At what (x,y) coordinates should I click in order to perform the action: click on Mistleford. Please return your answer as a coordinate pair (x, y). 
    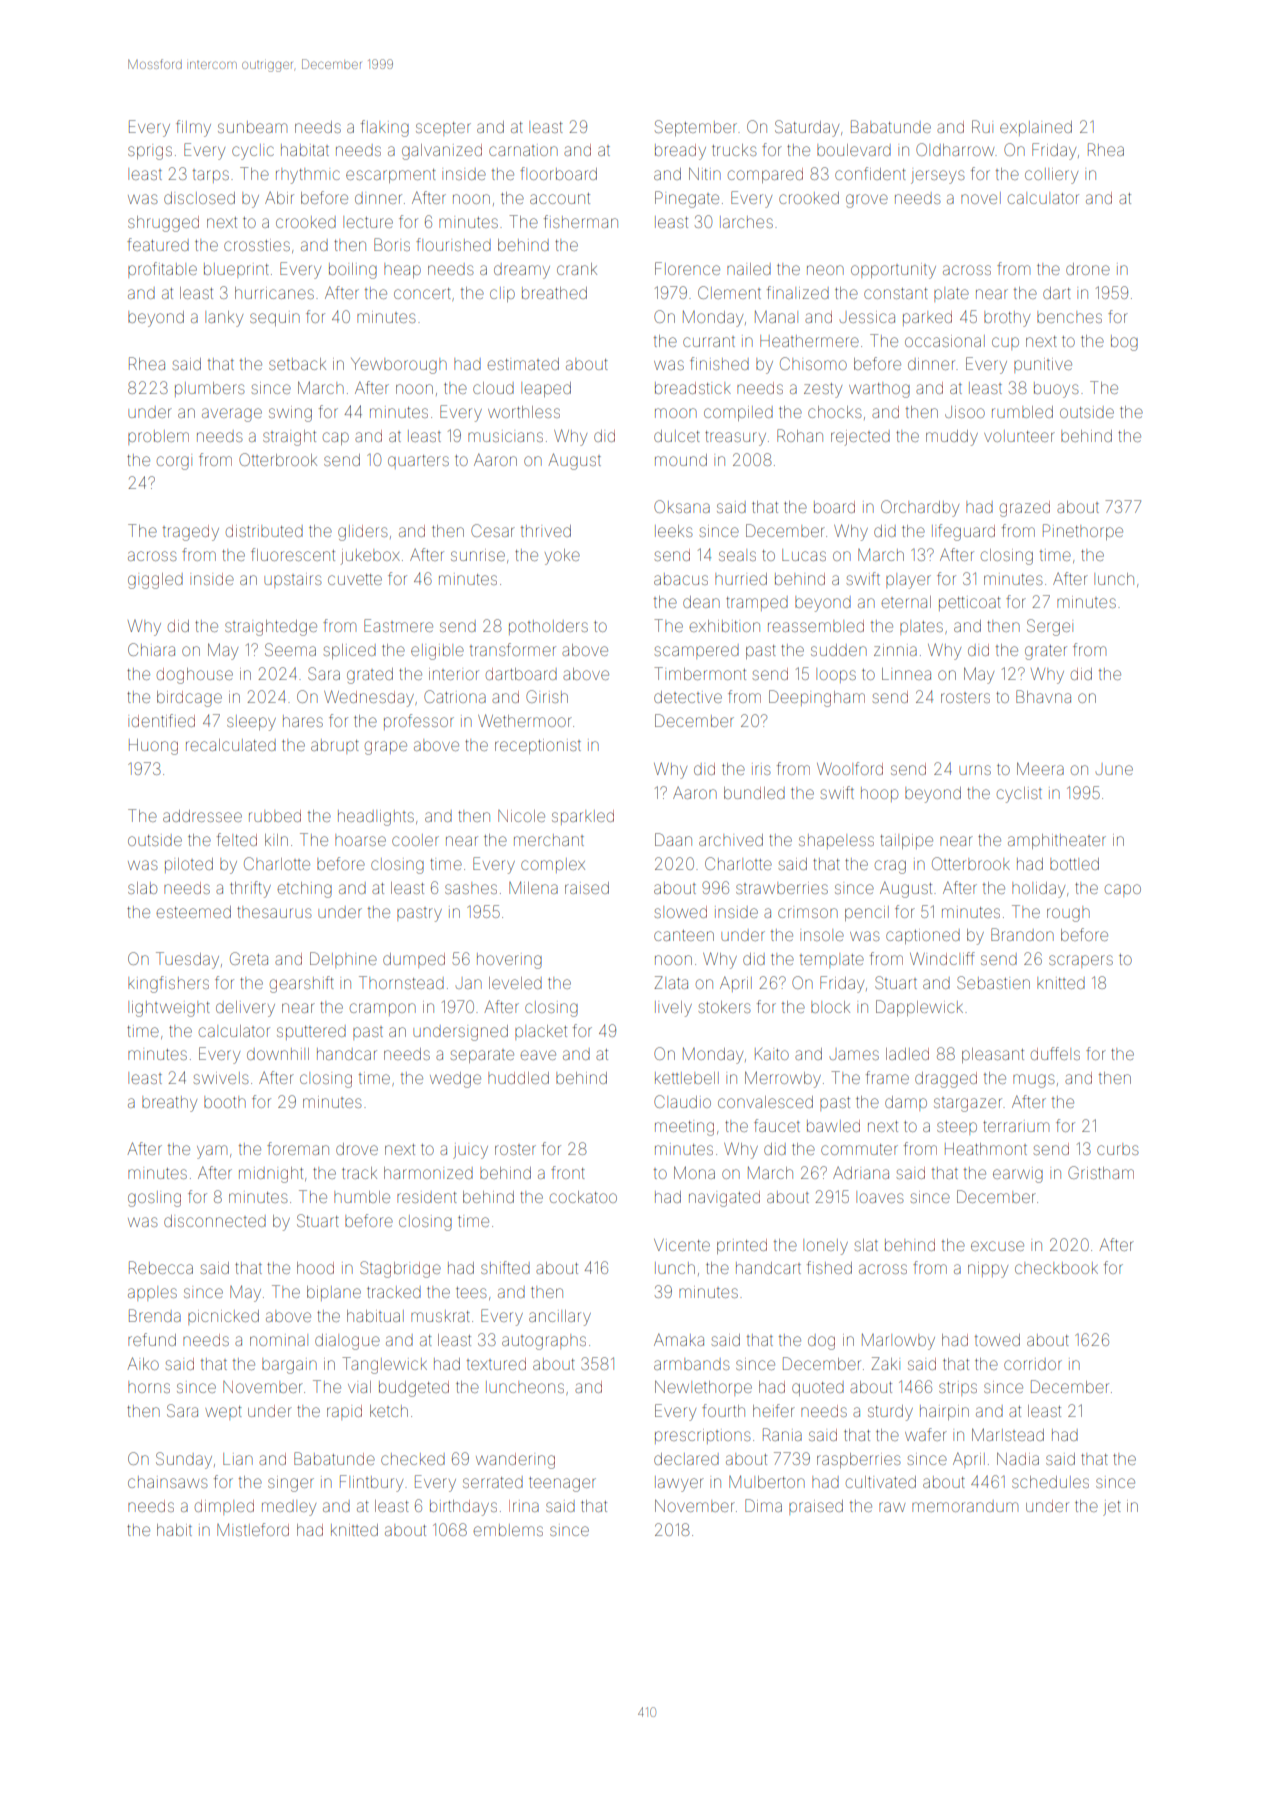
    Looking at the image, I should click on (253, 1529).
